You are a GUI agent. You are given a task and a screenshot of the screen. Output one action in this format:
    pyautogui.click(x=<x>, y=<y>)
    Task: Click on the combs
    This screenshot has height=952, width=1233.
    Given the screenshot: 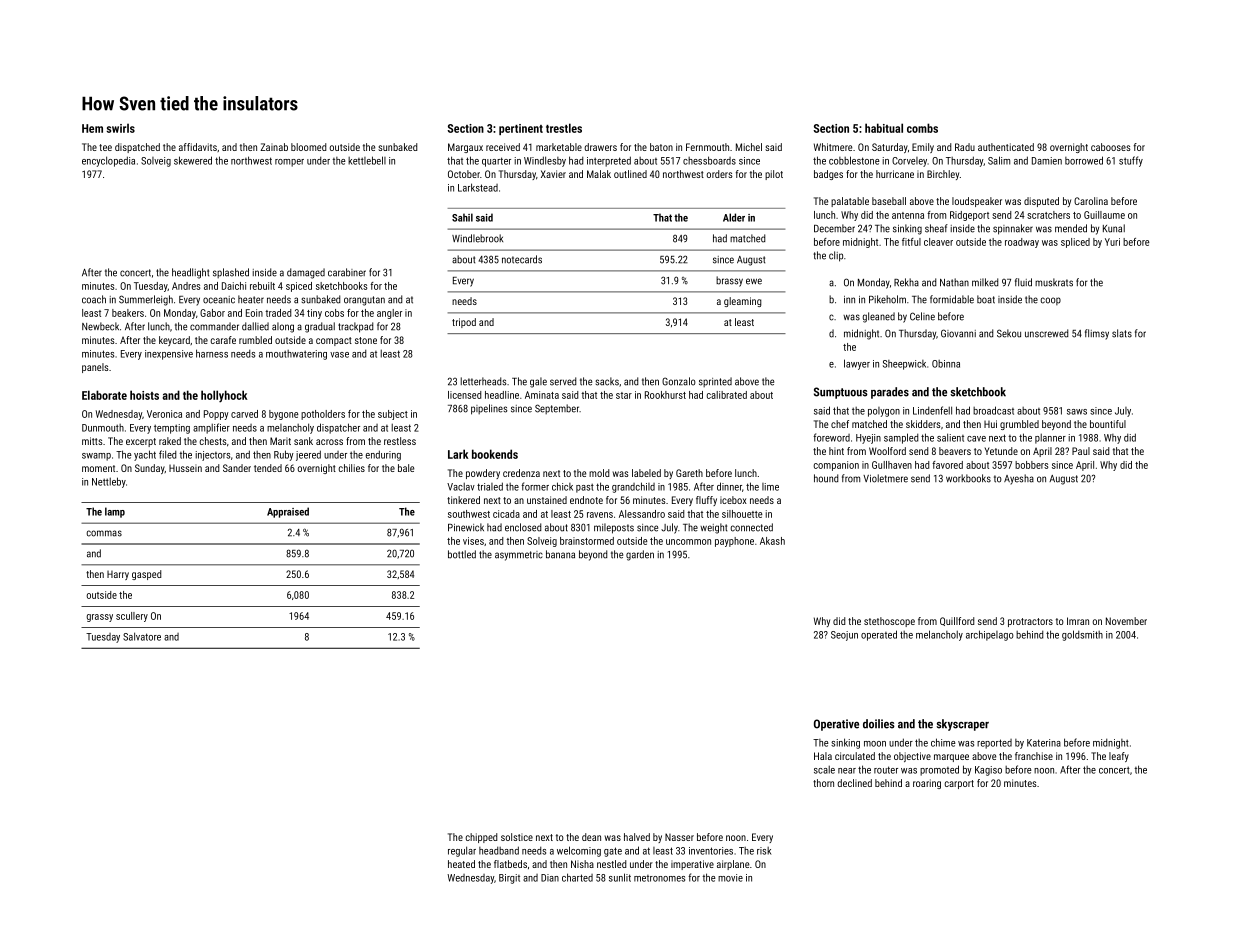 What is the action you would take?
    pyautogui.click(x=922, y=128)
